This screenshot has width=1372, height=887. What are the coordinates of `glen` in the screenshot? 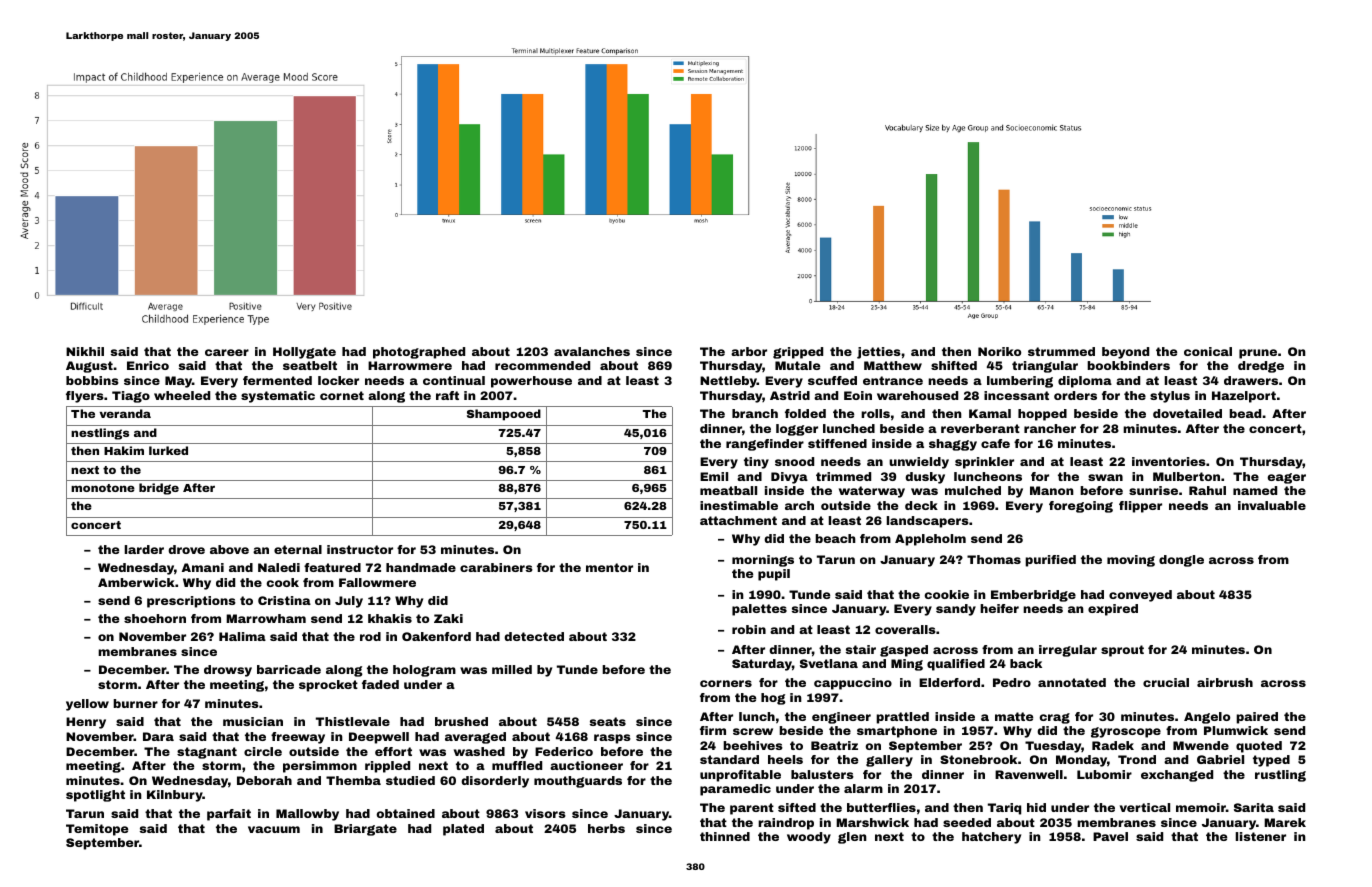 It's located at (852, 838).
